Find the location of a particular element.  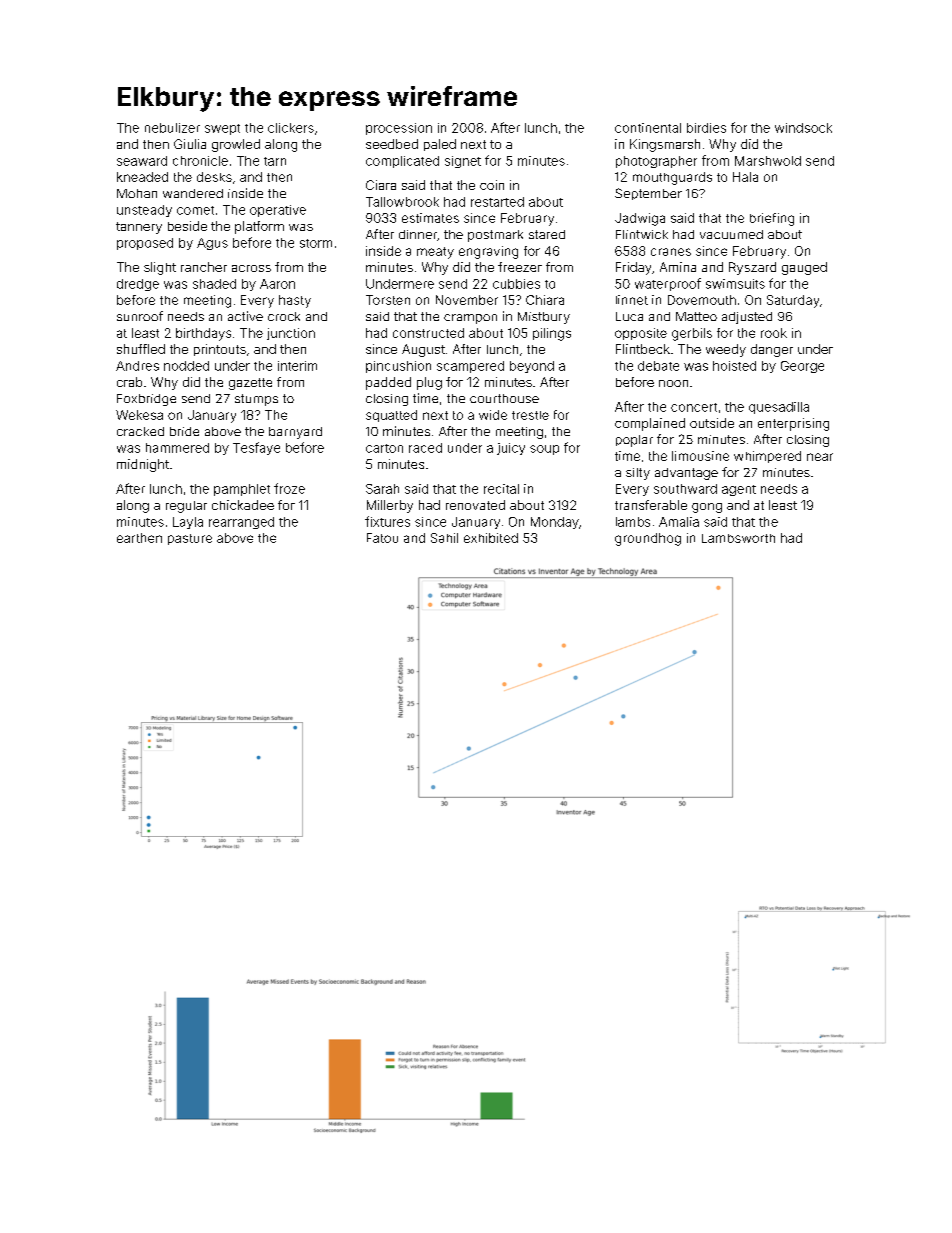

Dovemouth is located at coordinates (702, 300).
